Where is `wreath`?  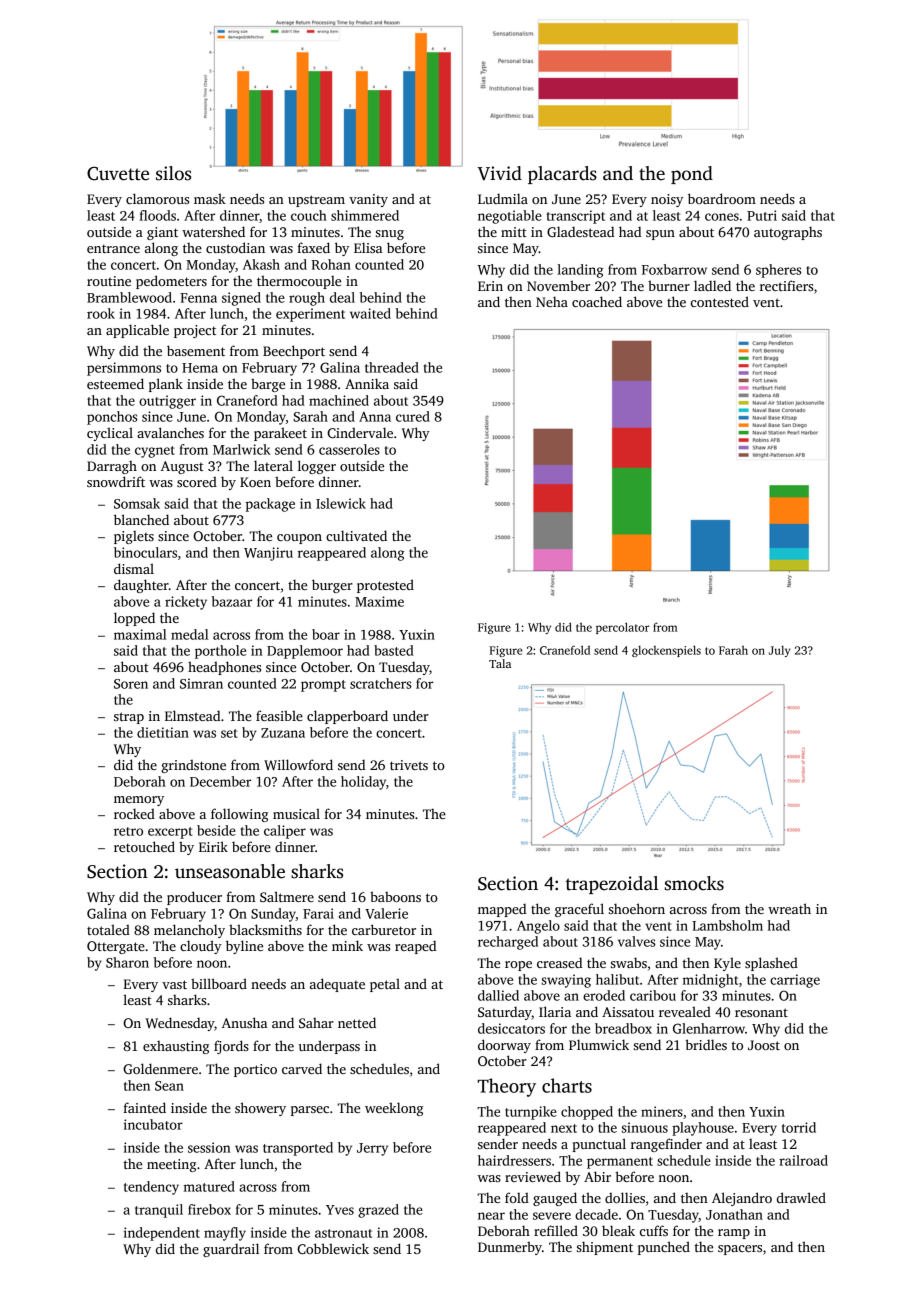 wreath is located at coordinates (789, 908).
